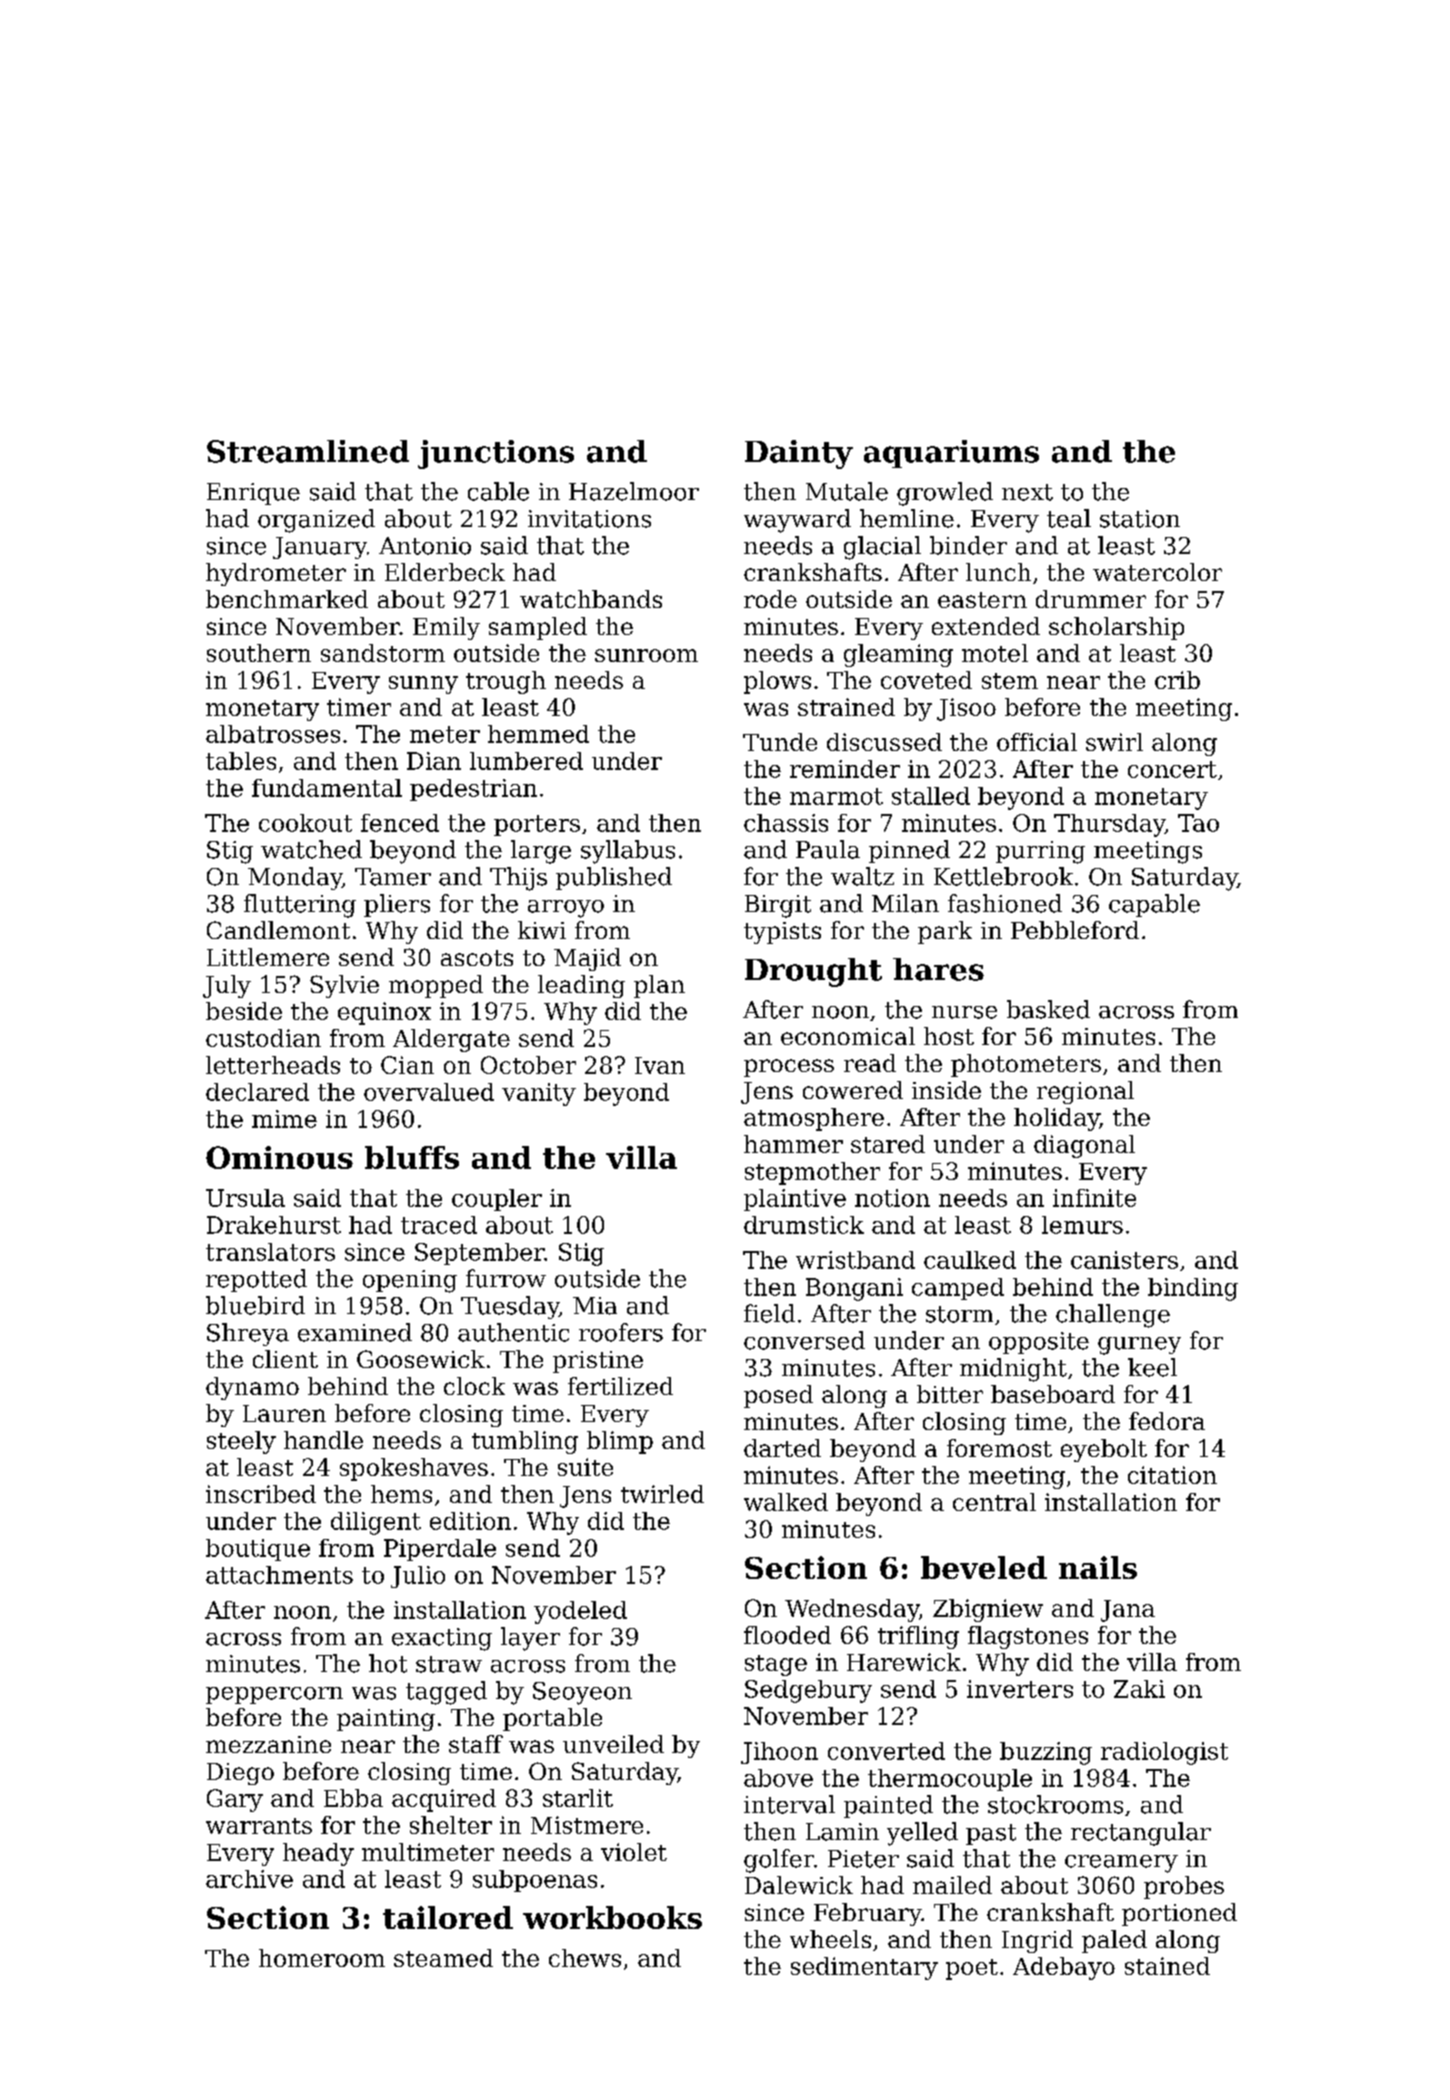 This image has height=2100, width=1450. What do you see at coordinates (1124, 1260) in the image?
I see `canisters` at bounding box center [1124, 1260].
